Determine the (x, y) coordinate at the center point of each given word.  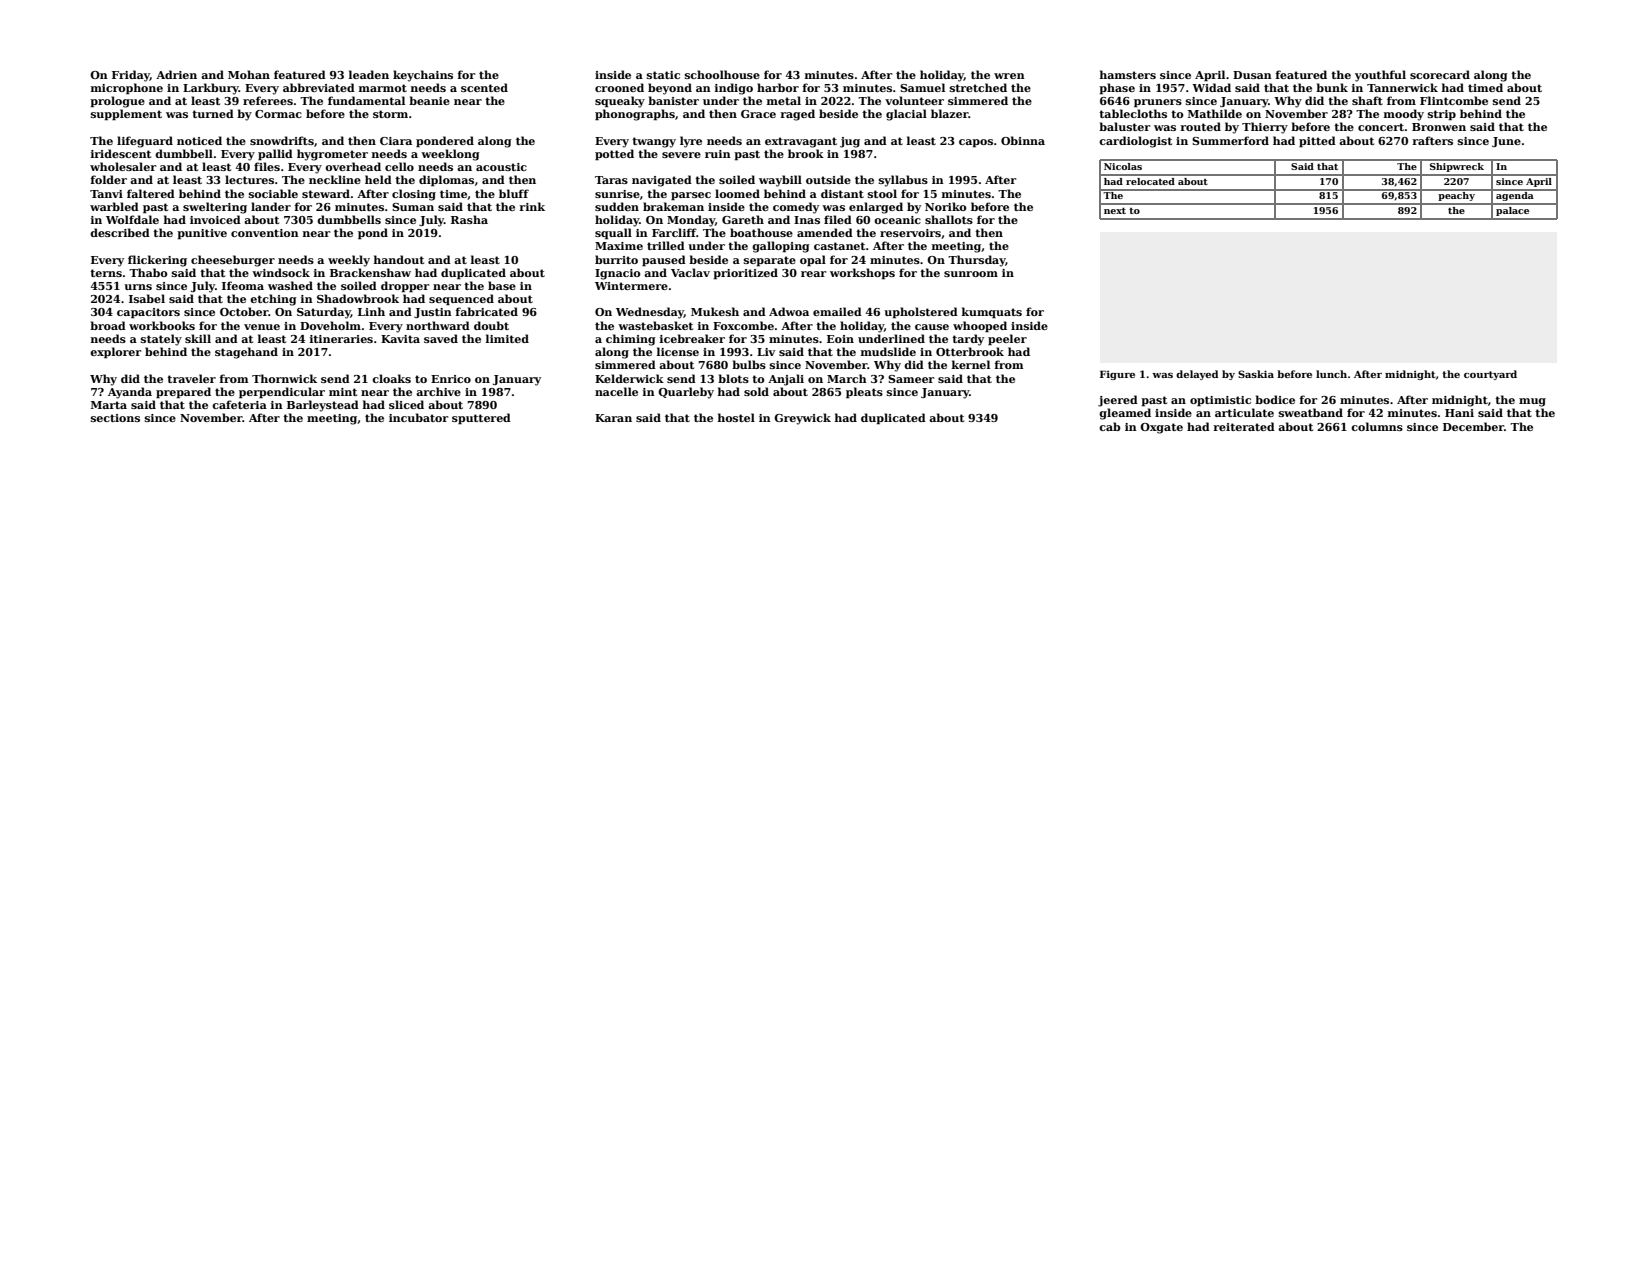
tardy (968, 340)
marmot (383, 88)
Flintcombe (1454, 100)
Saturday (324, 313)
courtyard (1490, 375)
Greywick (802, 419)
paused (664, 261)
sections (115, 418)
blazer (949, 113)
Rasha (469, 219)
